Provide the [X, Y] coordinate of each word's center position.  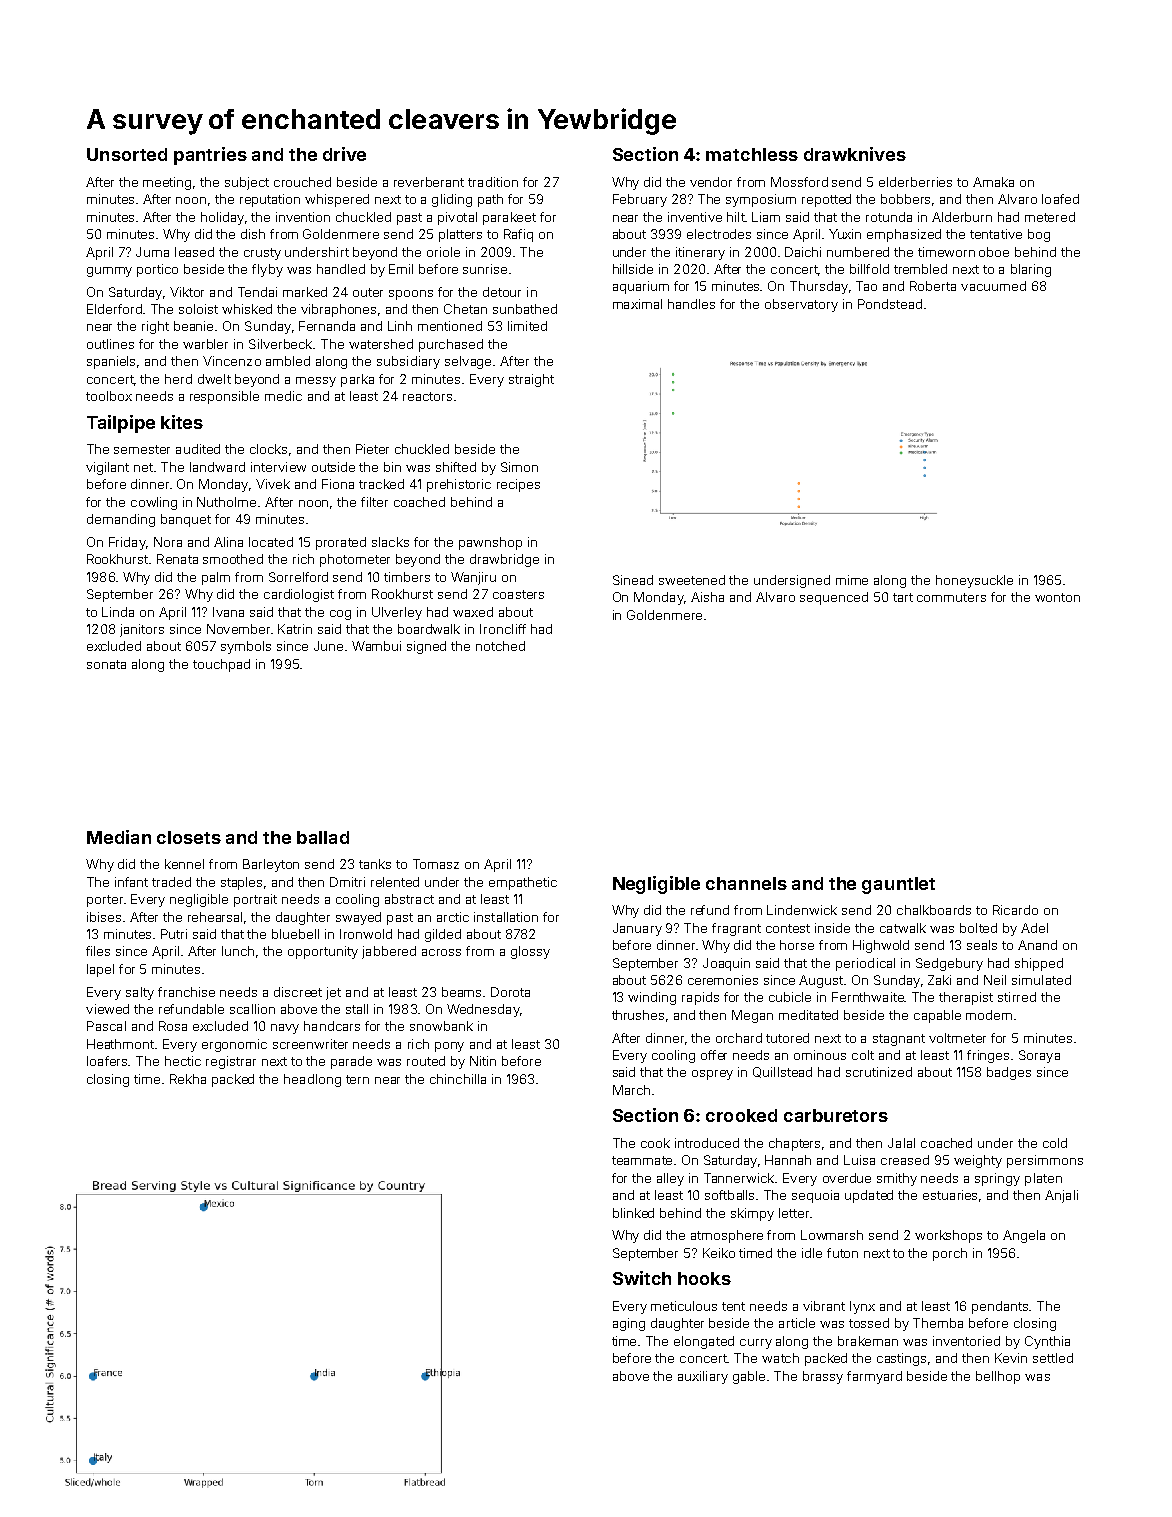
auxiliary [703, 1377]
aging [629, 1324]
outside [333, 467]
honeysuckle [974, 581]
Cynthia [1047, 1342]
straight [531, 380]
